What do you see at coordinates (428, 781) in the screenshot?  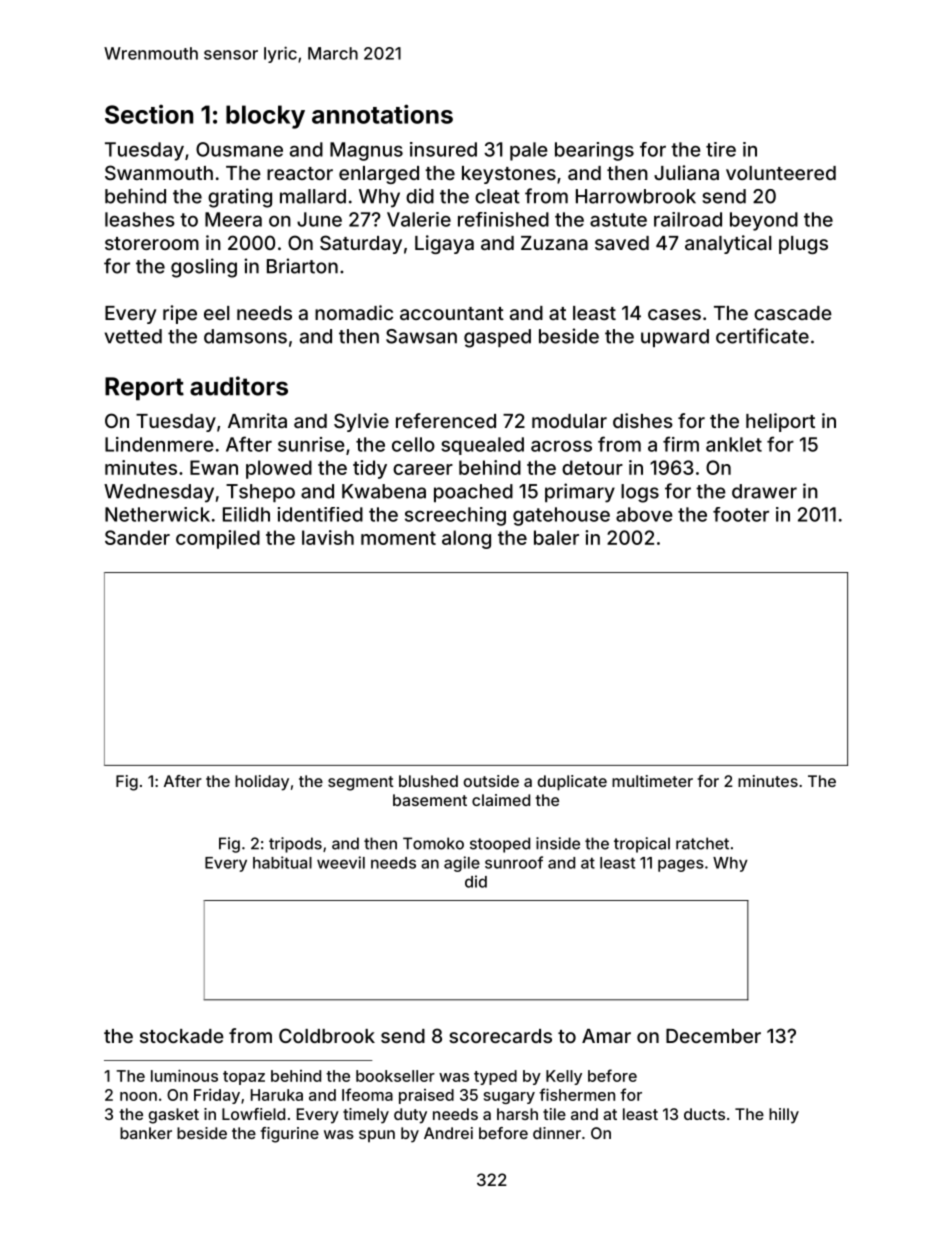 I see `blushed` at bounding box center [428, 781].
